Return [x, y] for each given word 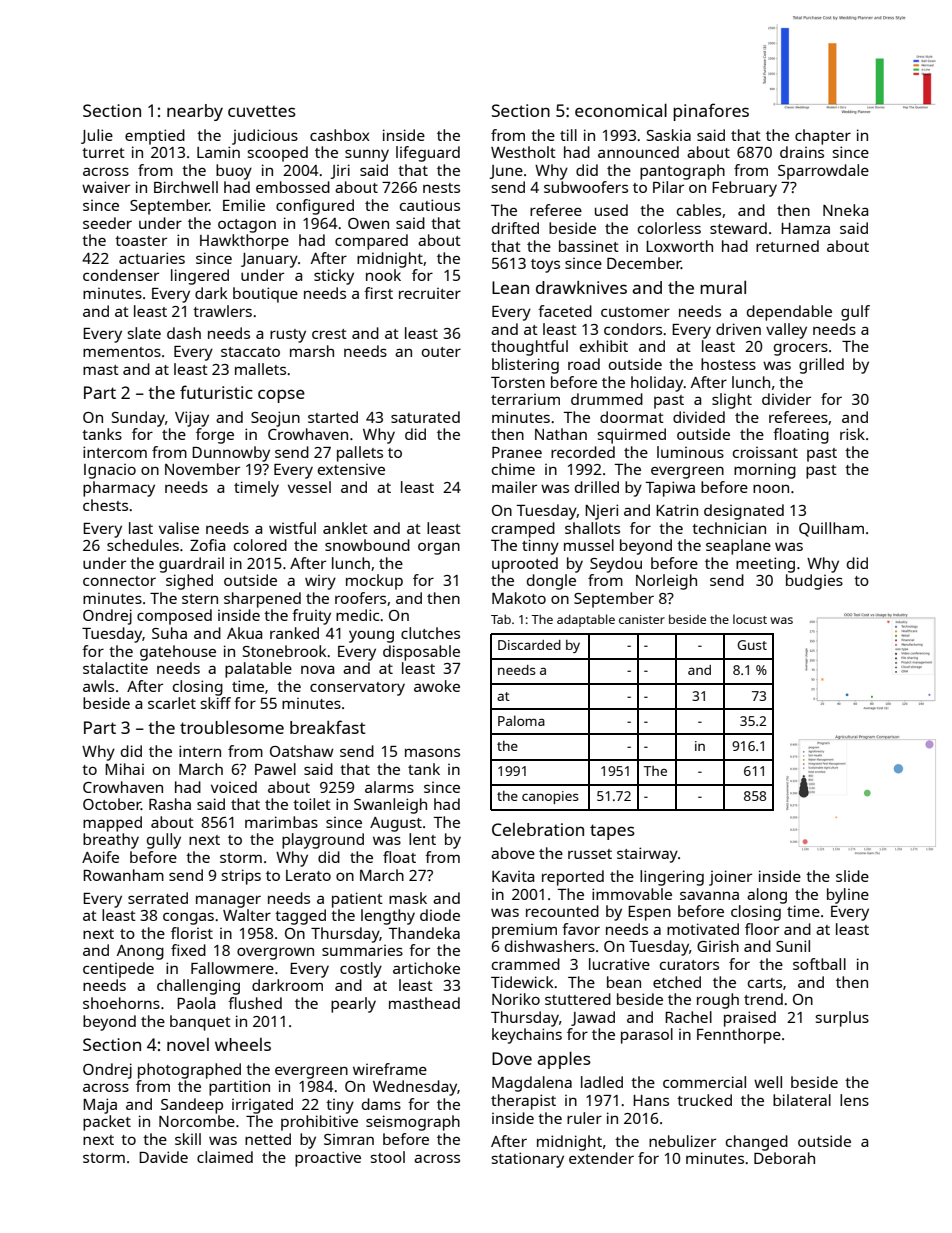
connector [119, 581]
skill [188, 1139]
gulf [855, 313]
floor [762, 929]
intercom [115, 452]
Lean [510, 287]
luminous [690, 452]
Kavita [513, 876]
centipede [118, 970]
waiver [106, 187]
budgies [814, 582]
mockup [374, 582]
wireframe [390, 1069]
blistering [525, 366]
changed [757, 1143]
